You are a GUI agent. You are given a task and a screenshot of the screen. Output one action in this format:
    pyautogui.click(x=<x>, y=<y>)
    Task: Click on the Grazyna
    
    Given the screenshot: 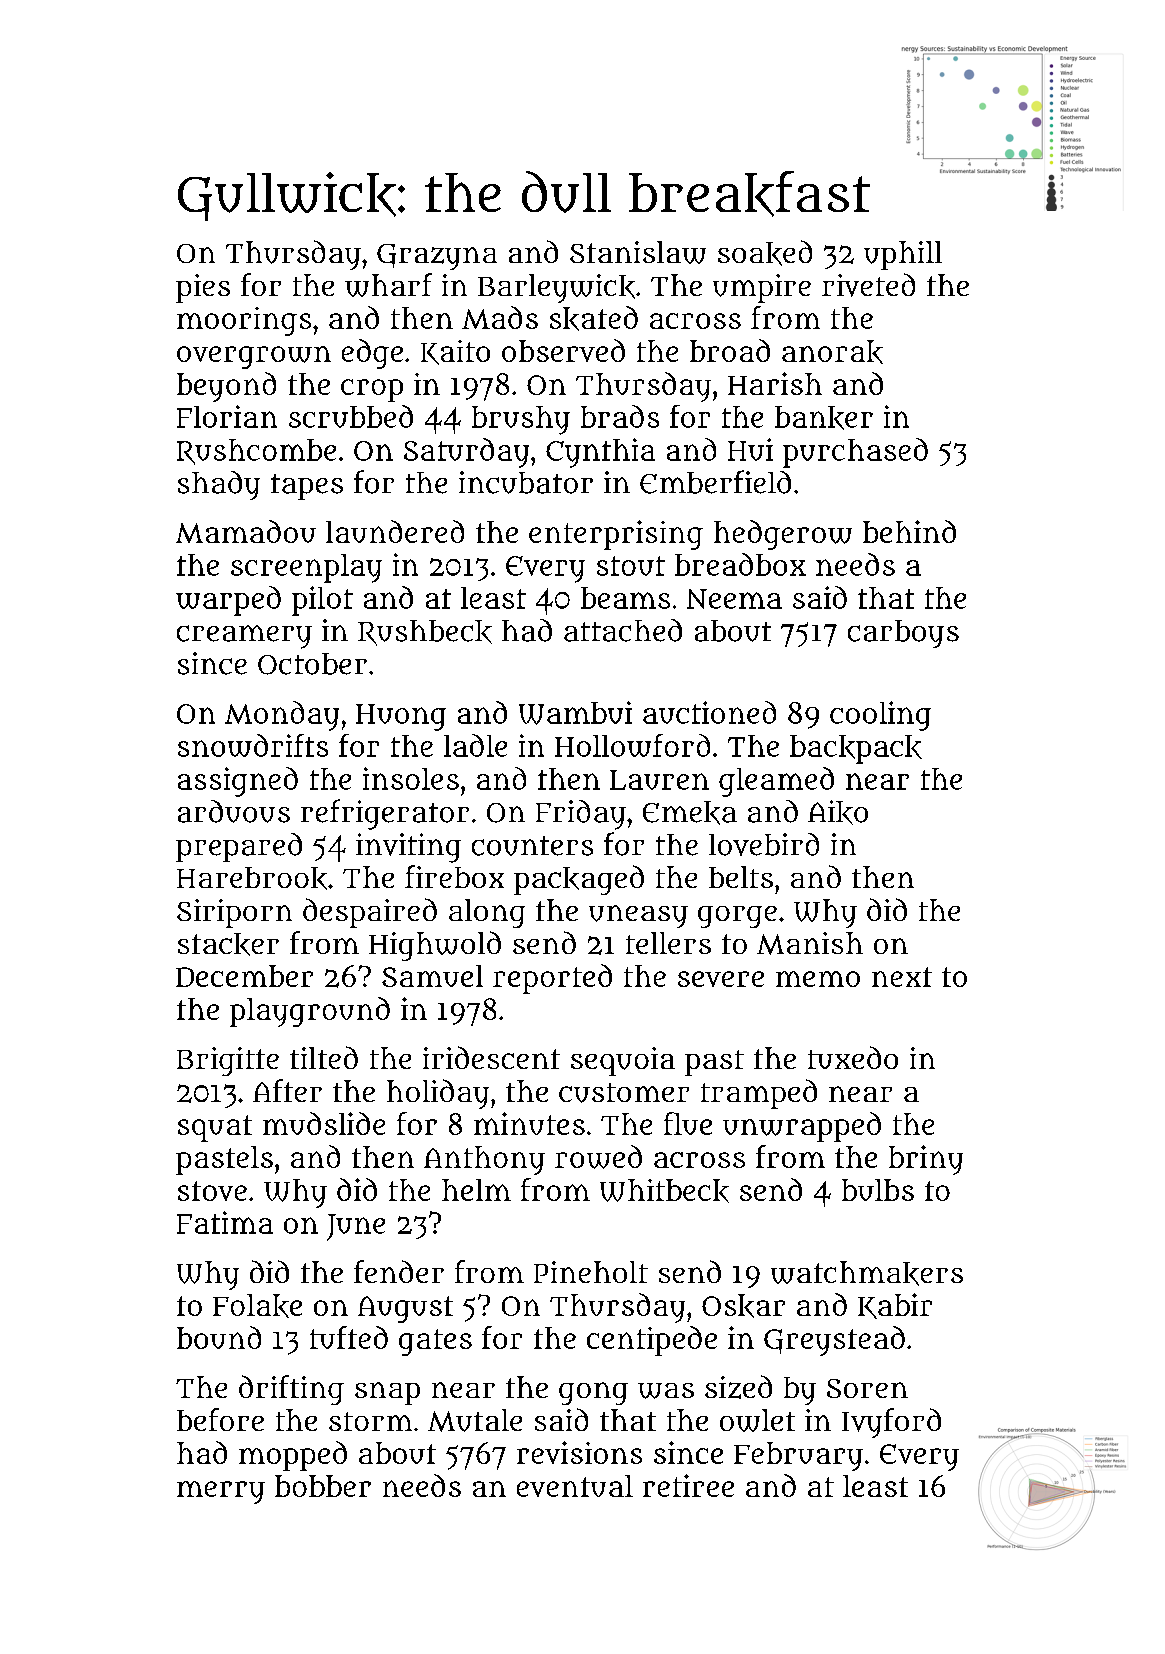 What is the action you would take?
    pyautogui.click(x=437, y=257)
